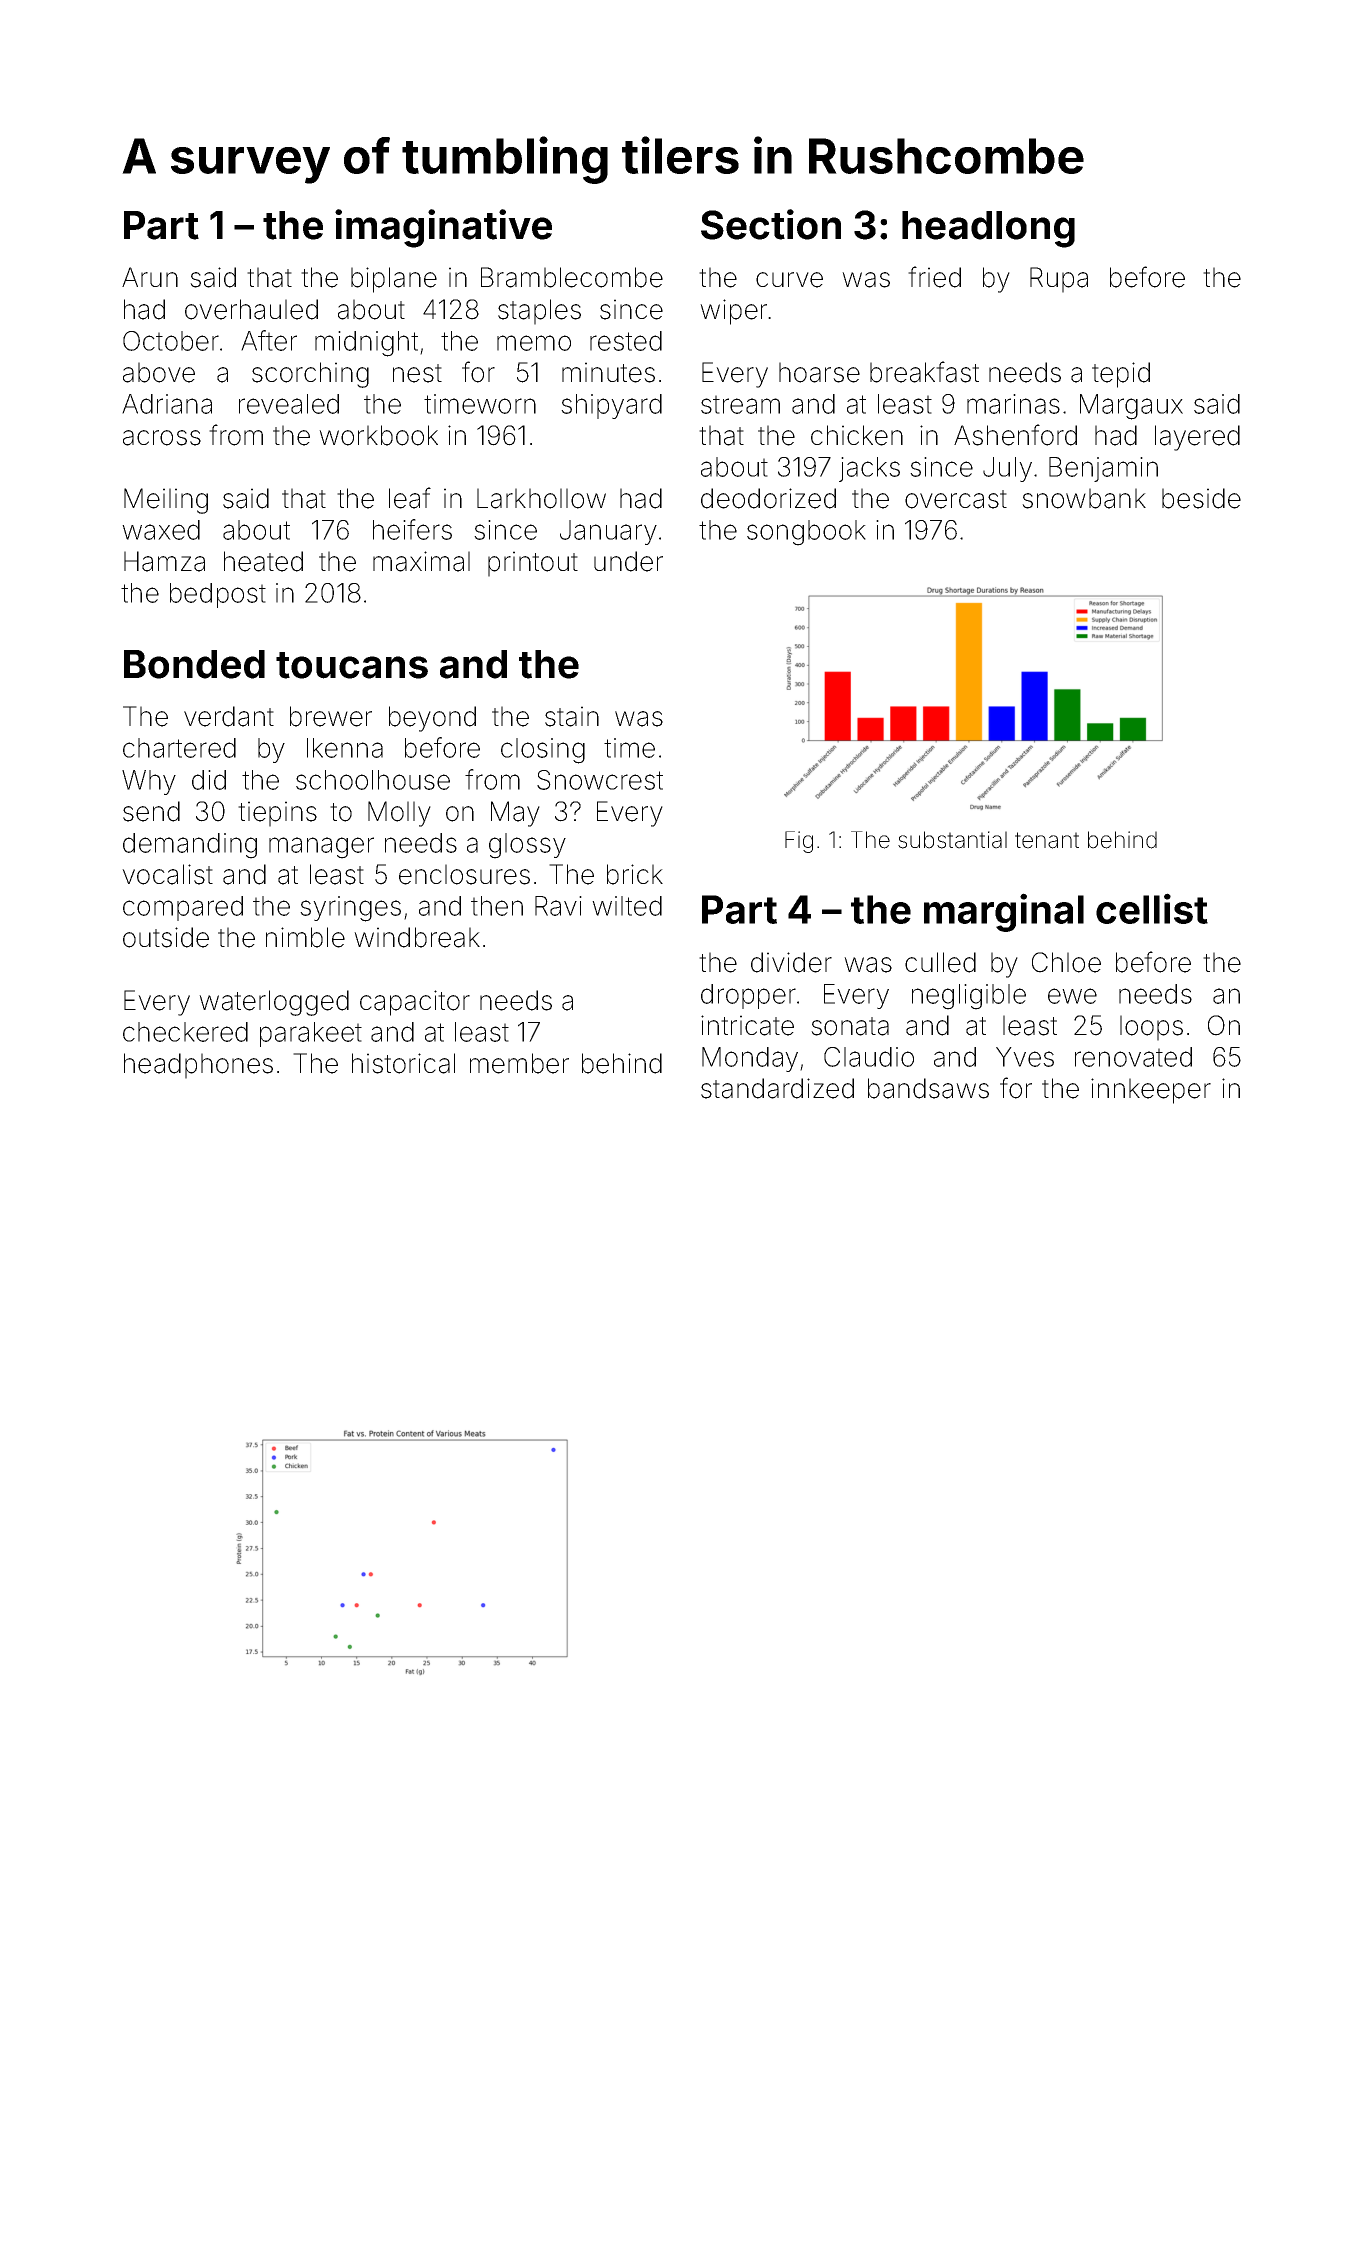 This page has height=2246, width=1364. What do you see at coordinates (432, 719) in the page?
I see `beyond` at bounding box center [432, 719].
